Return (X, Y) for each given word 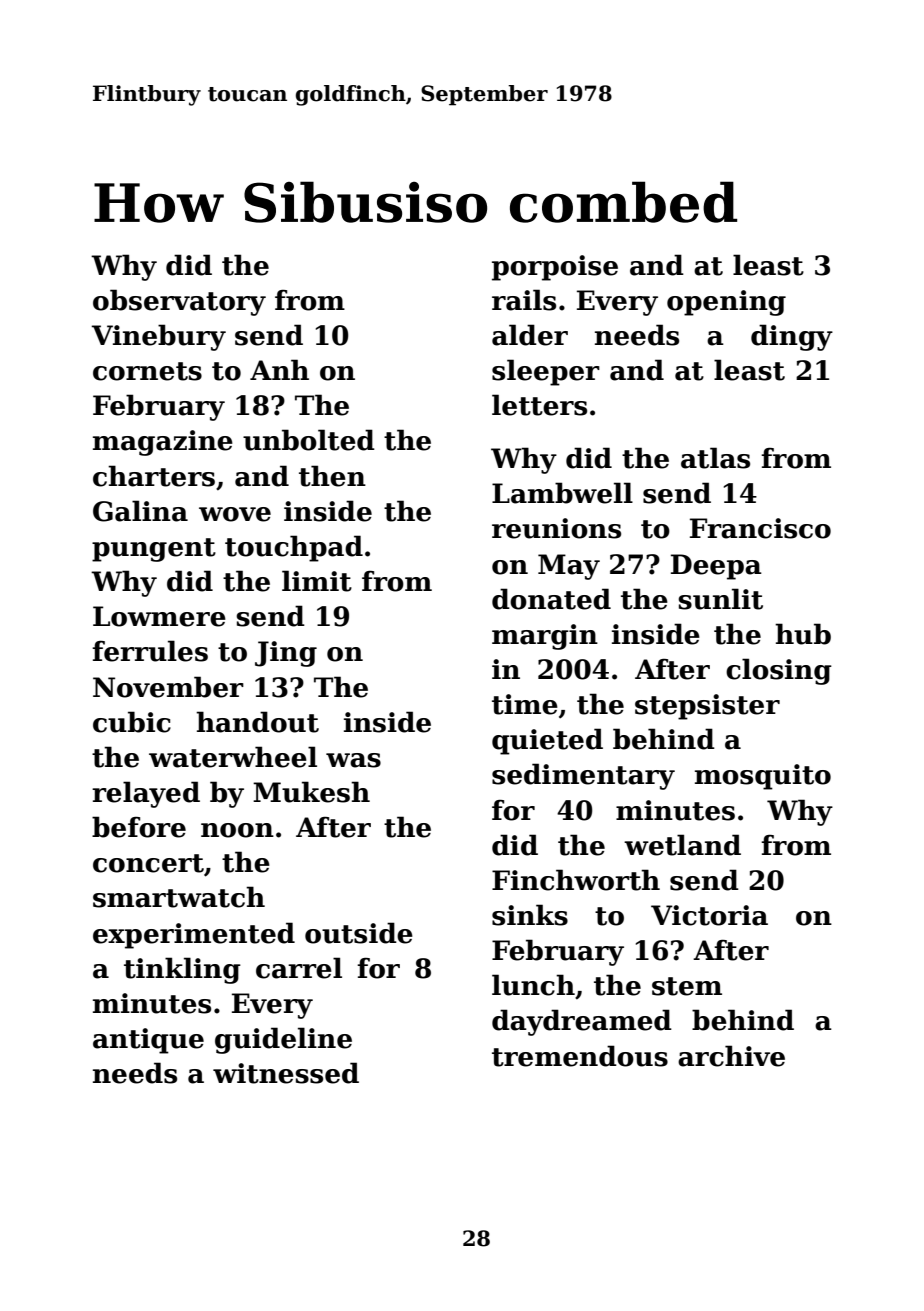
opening (726, 303)
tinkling (182, 970)
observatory (179, 302)
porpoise (555, 268)
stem (687, 986)
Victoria (709, 915)
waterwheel (233, 757)
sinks (530, 915)
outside (359, 933)
